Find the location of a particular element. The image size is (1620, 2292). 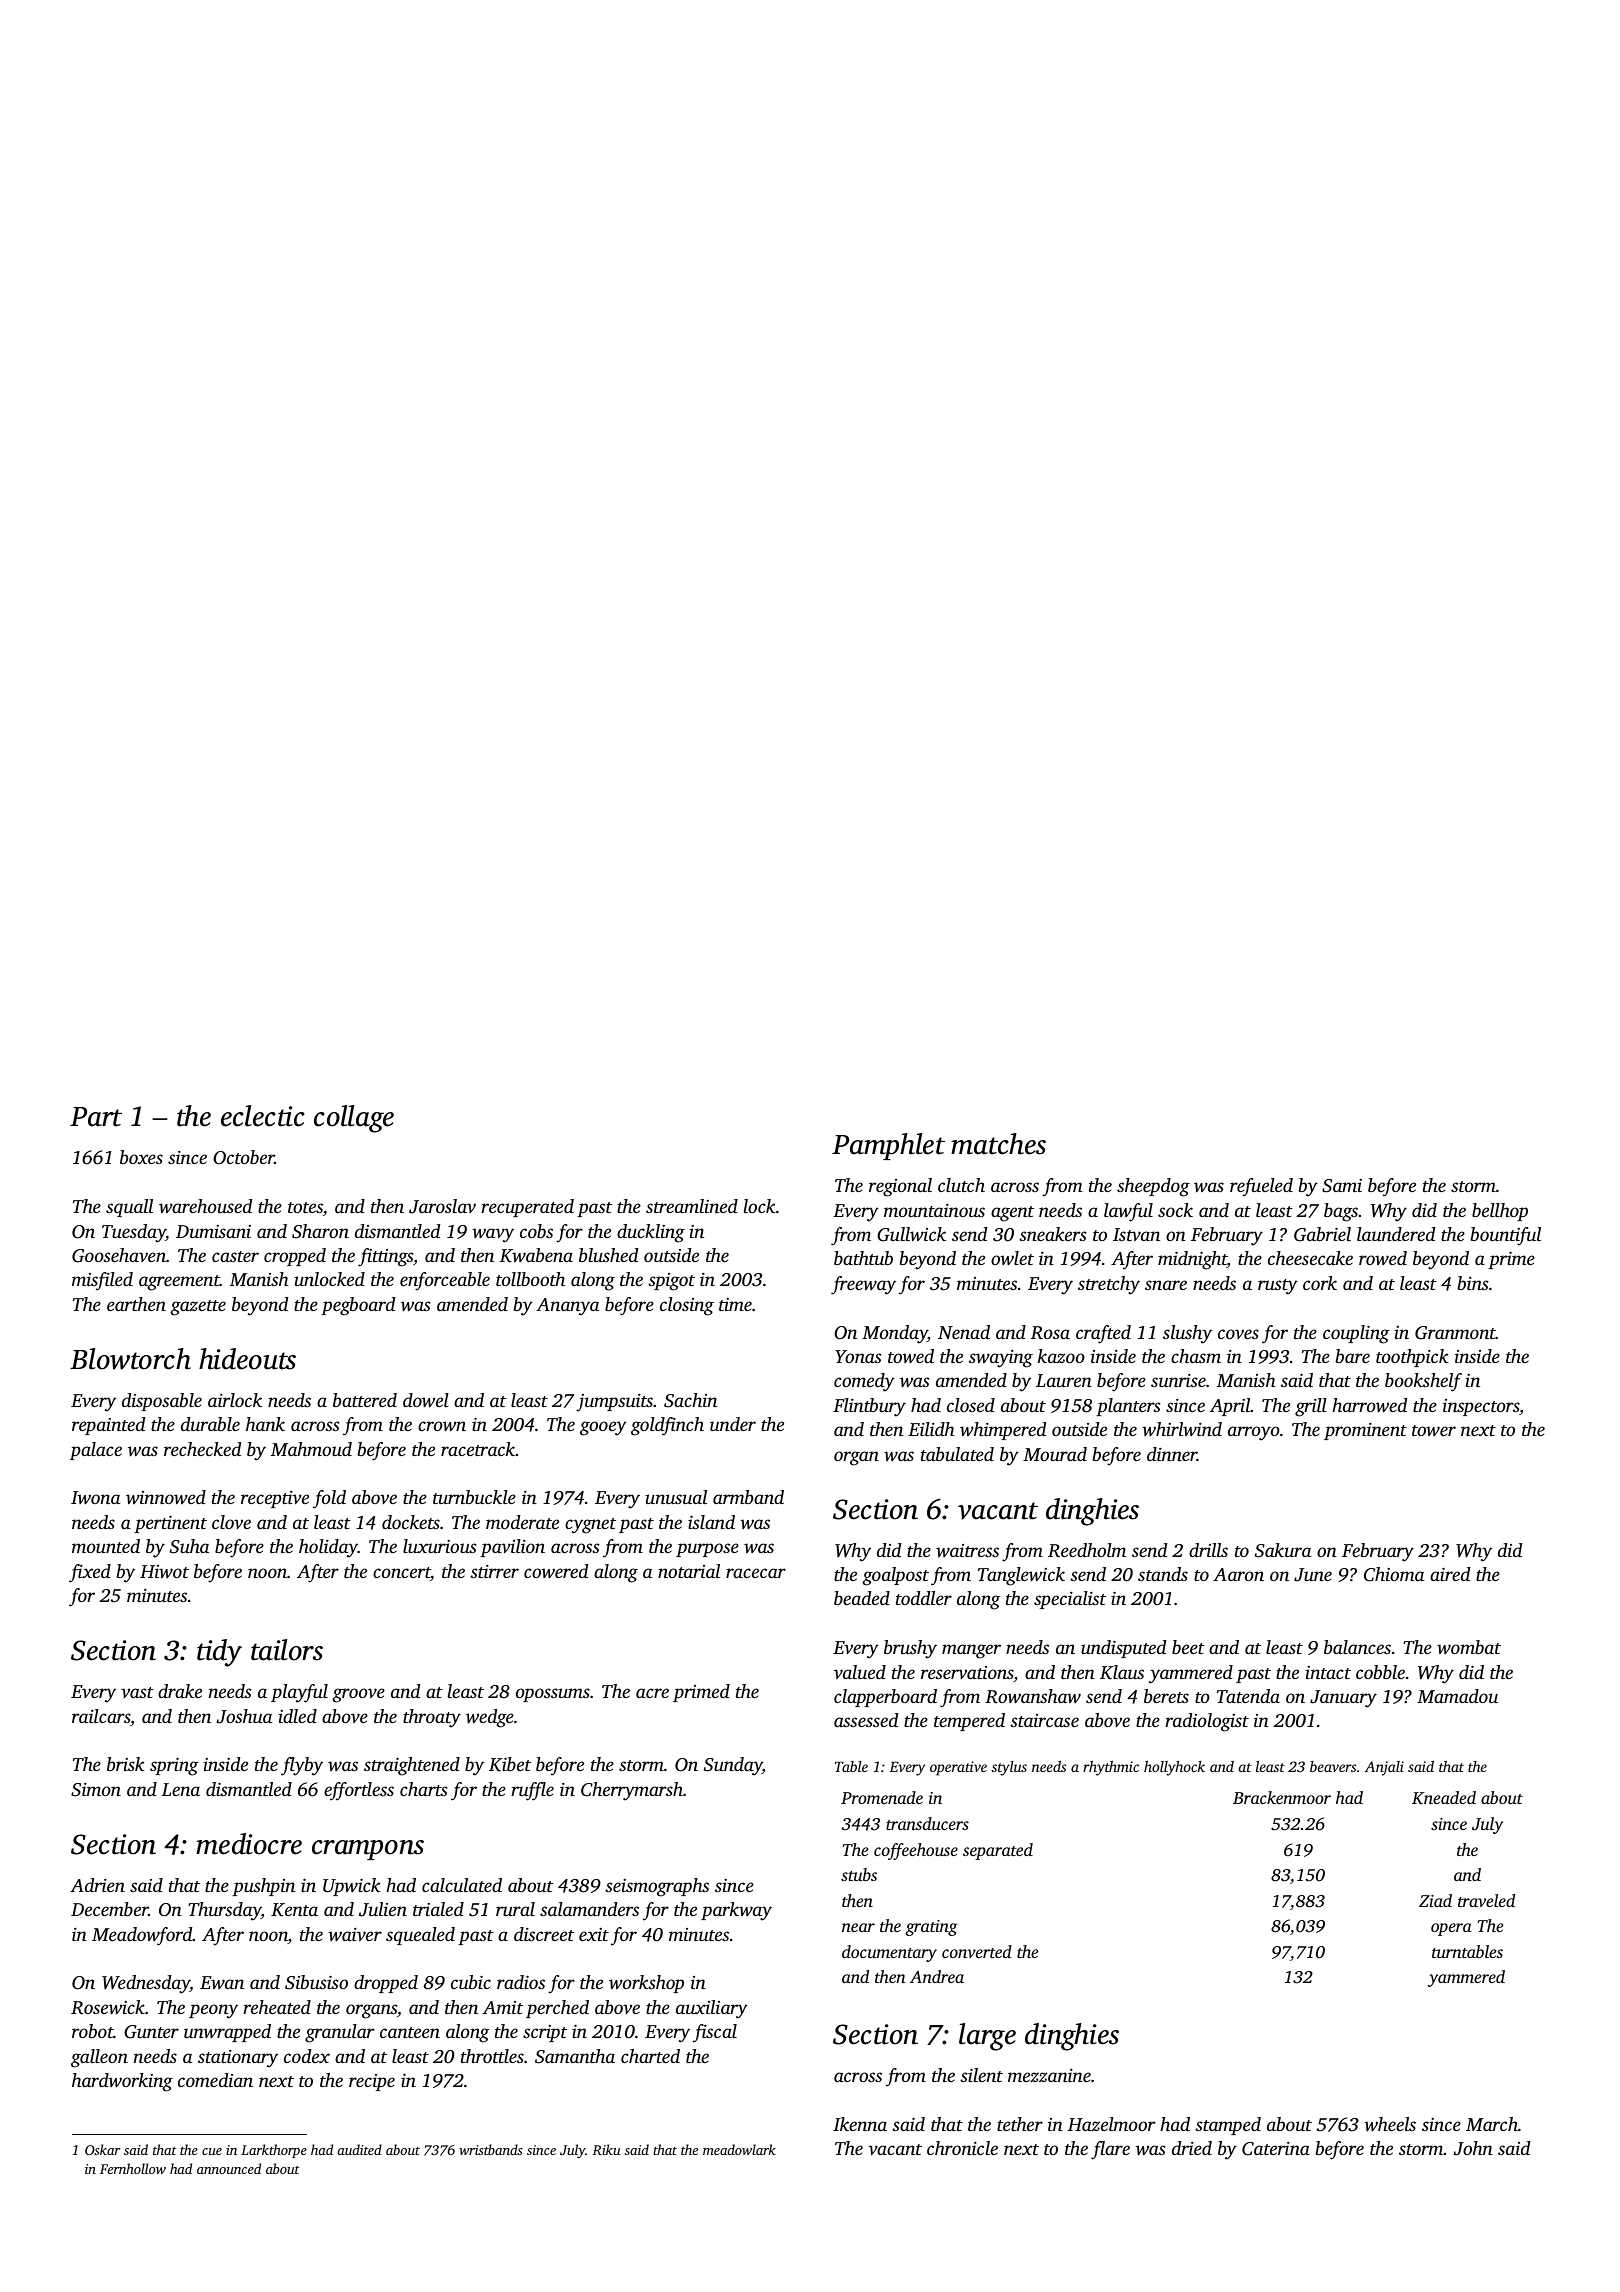

Anjali is located at coordinates (1384, 1768).
